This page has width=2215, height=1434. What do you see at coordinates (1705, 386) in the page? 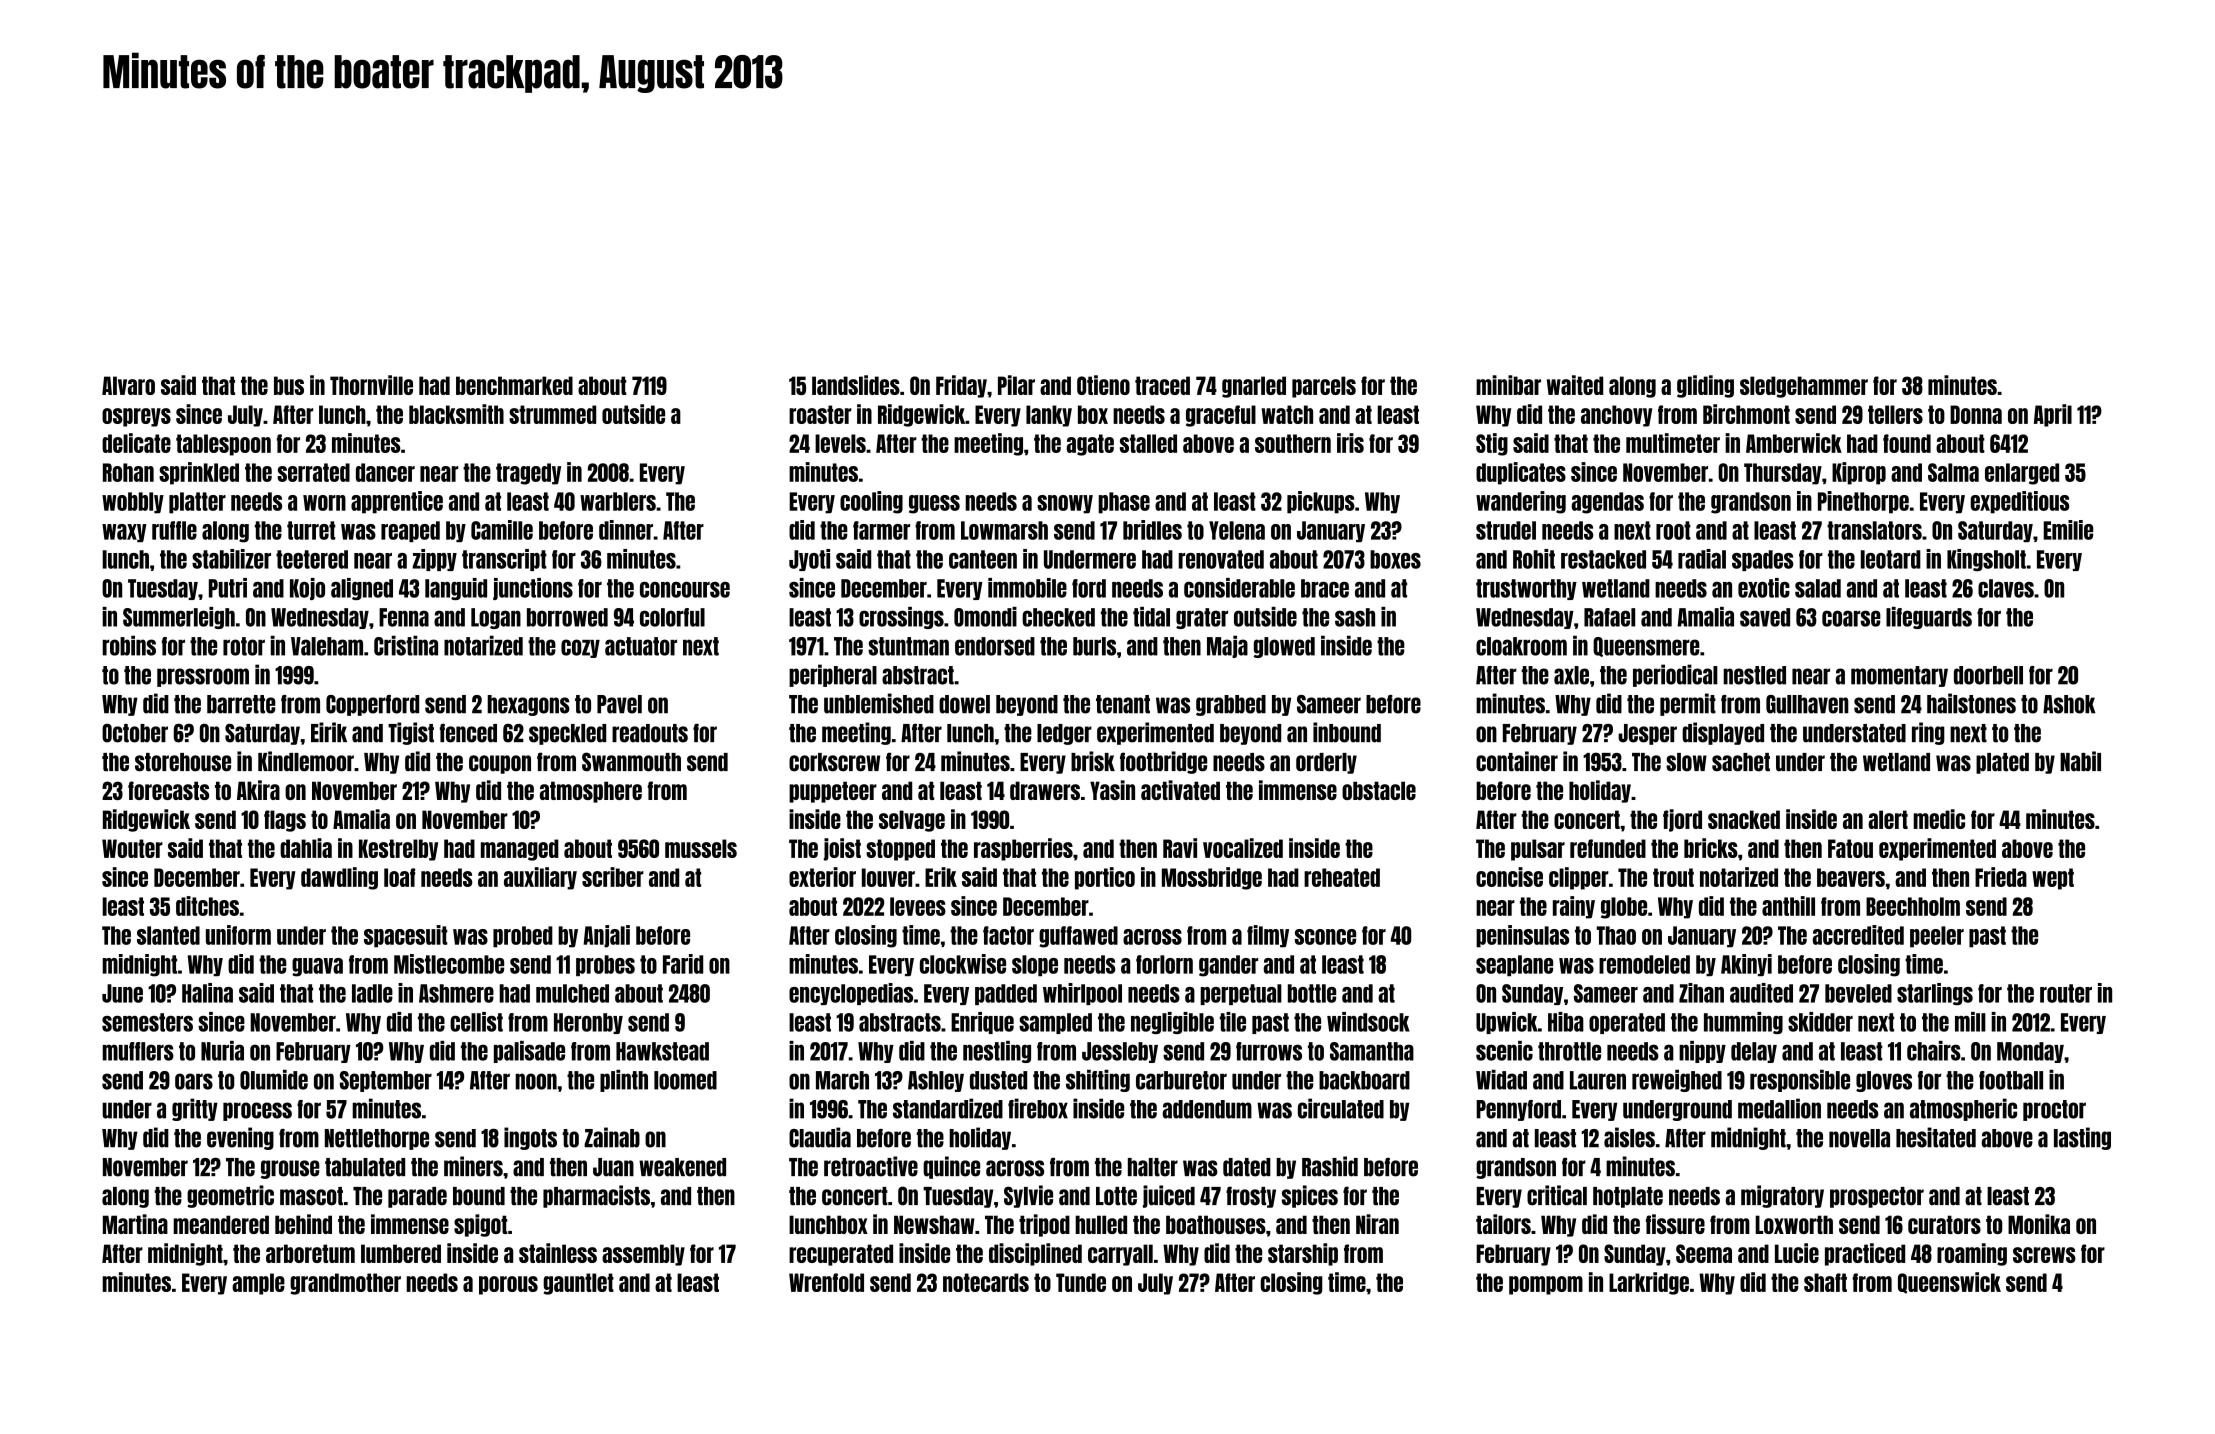
I see `gliding` at bounding box center [1705, 386].
